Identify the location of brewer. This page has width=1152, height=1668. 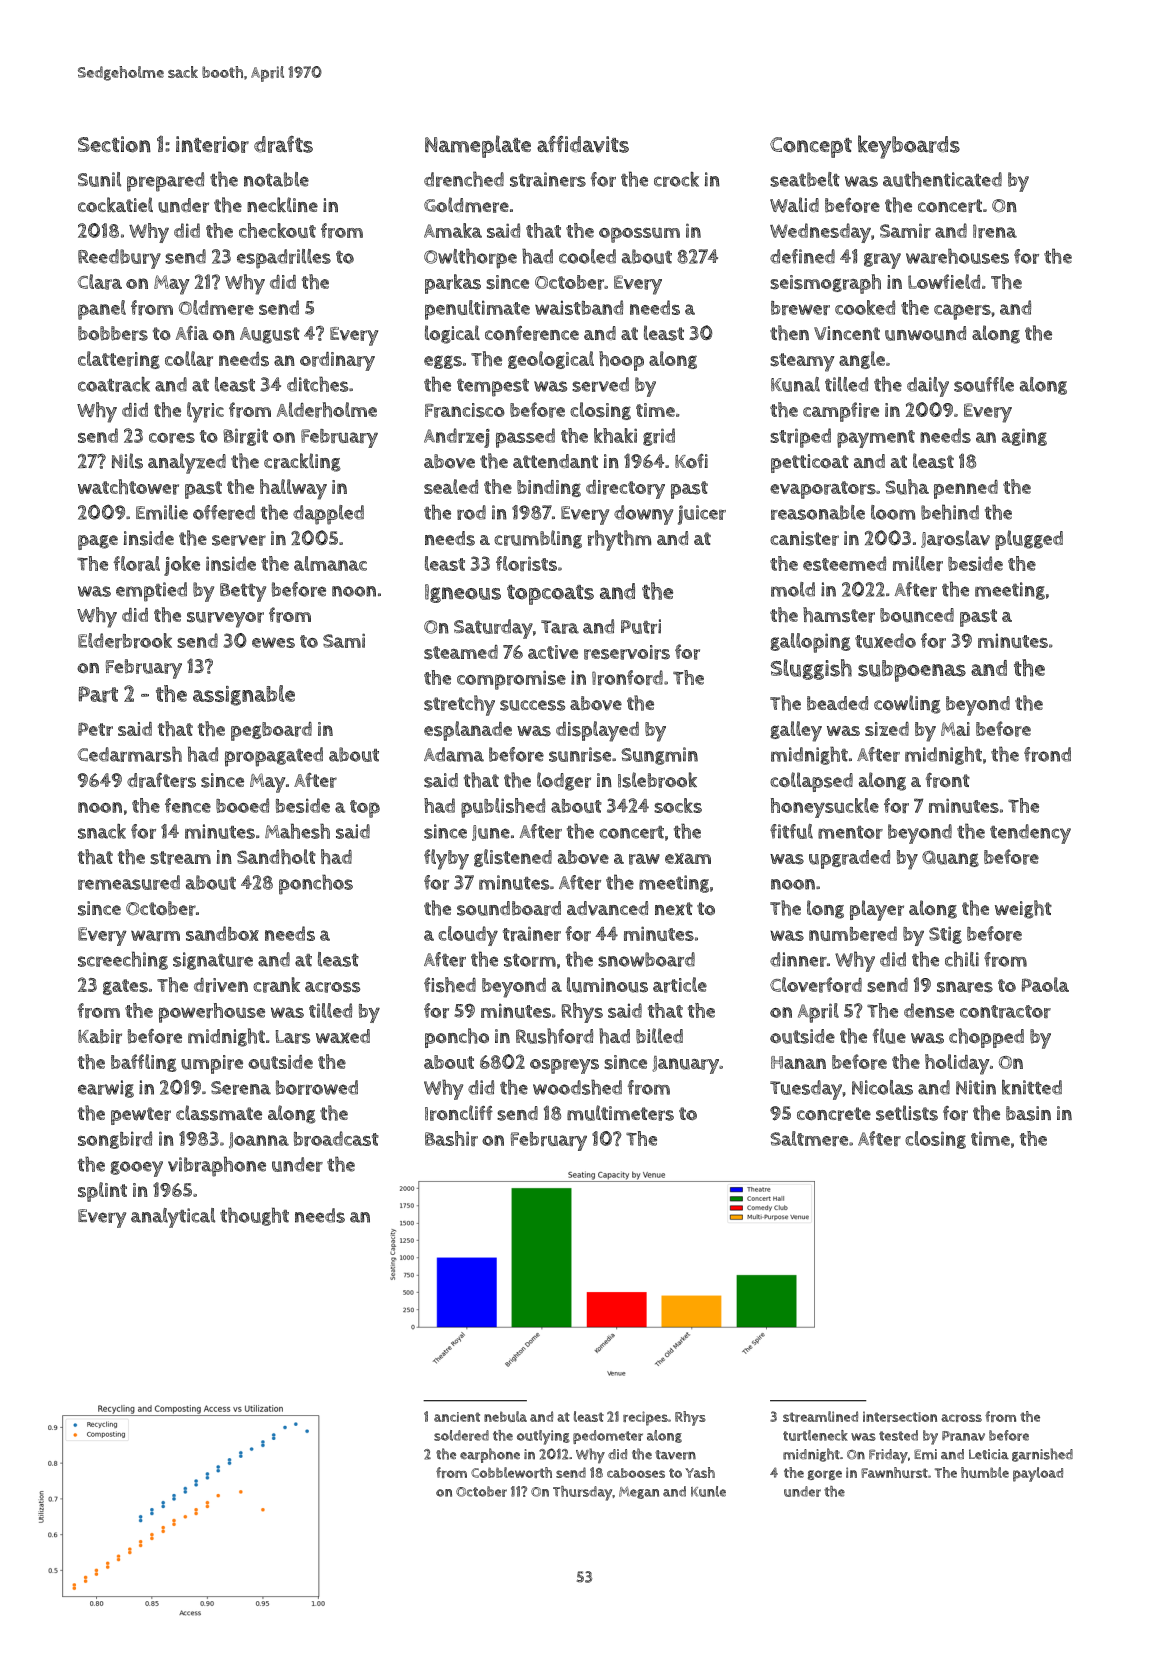
(800, 308).
